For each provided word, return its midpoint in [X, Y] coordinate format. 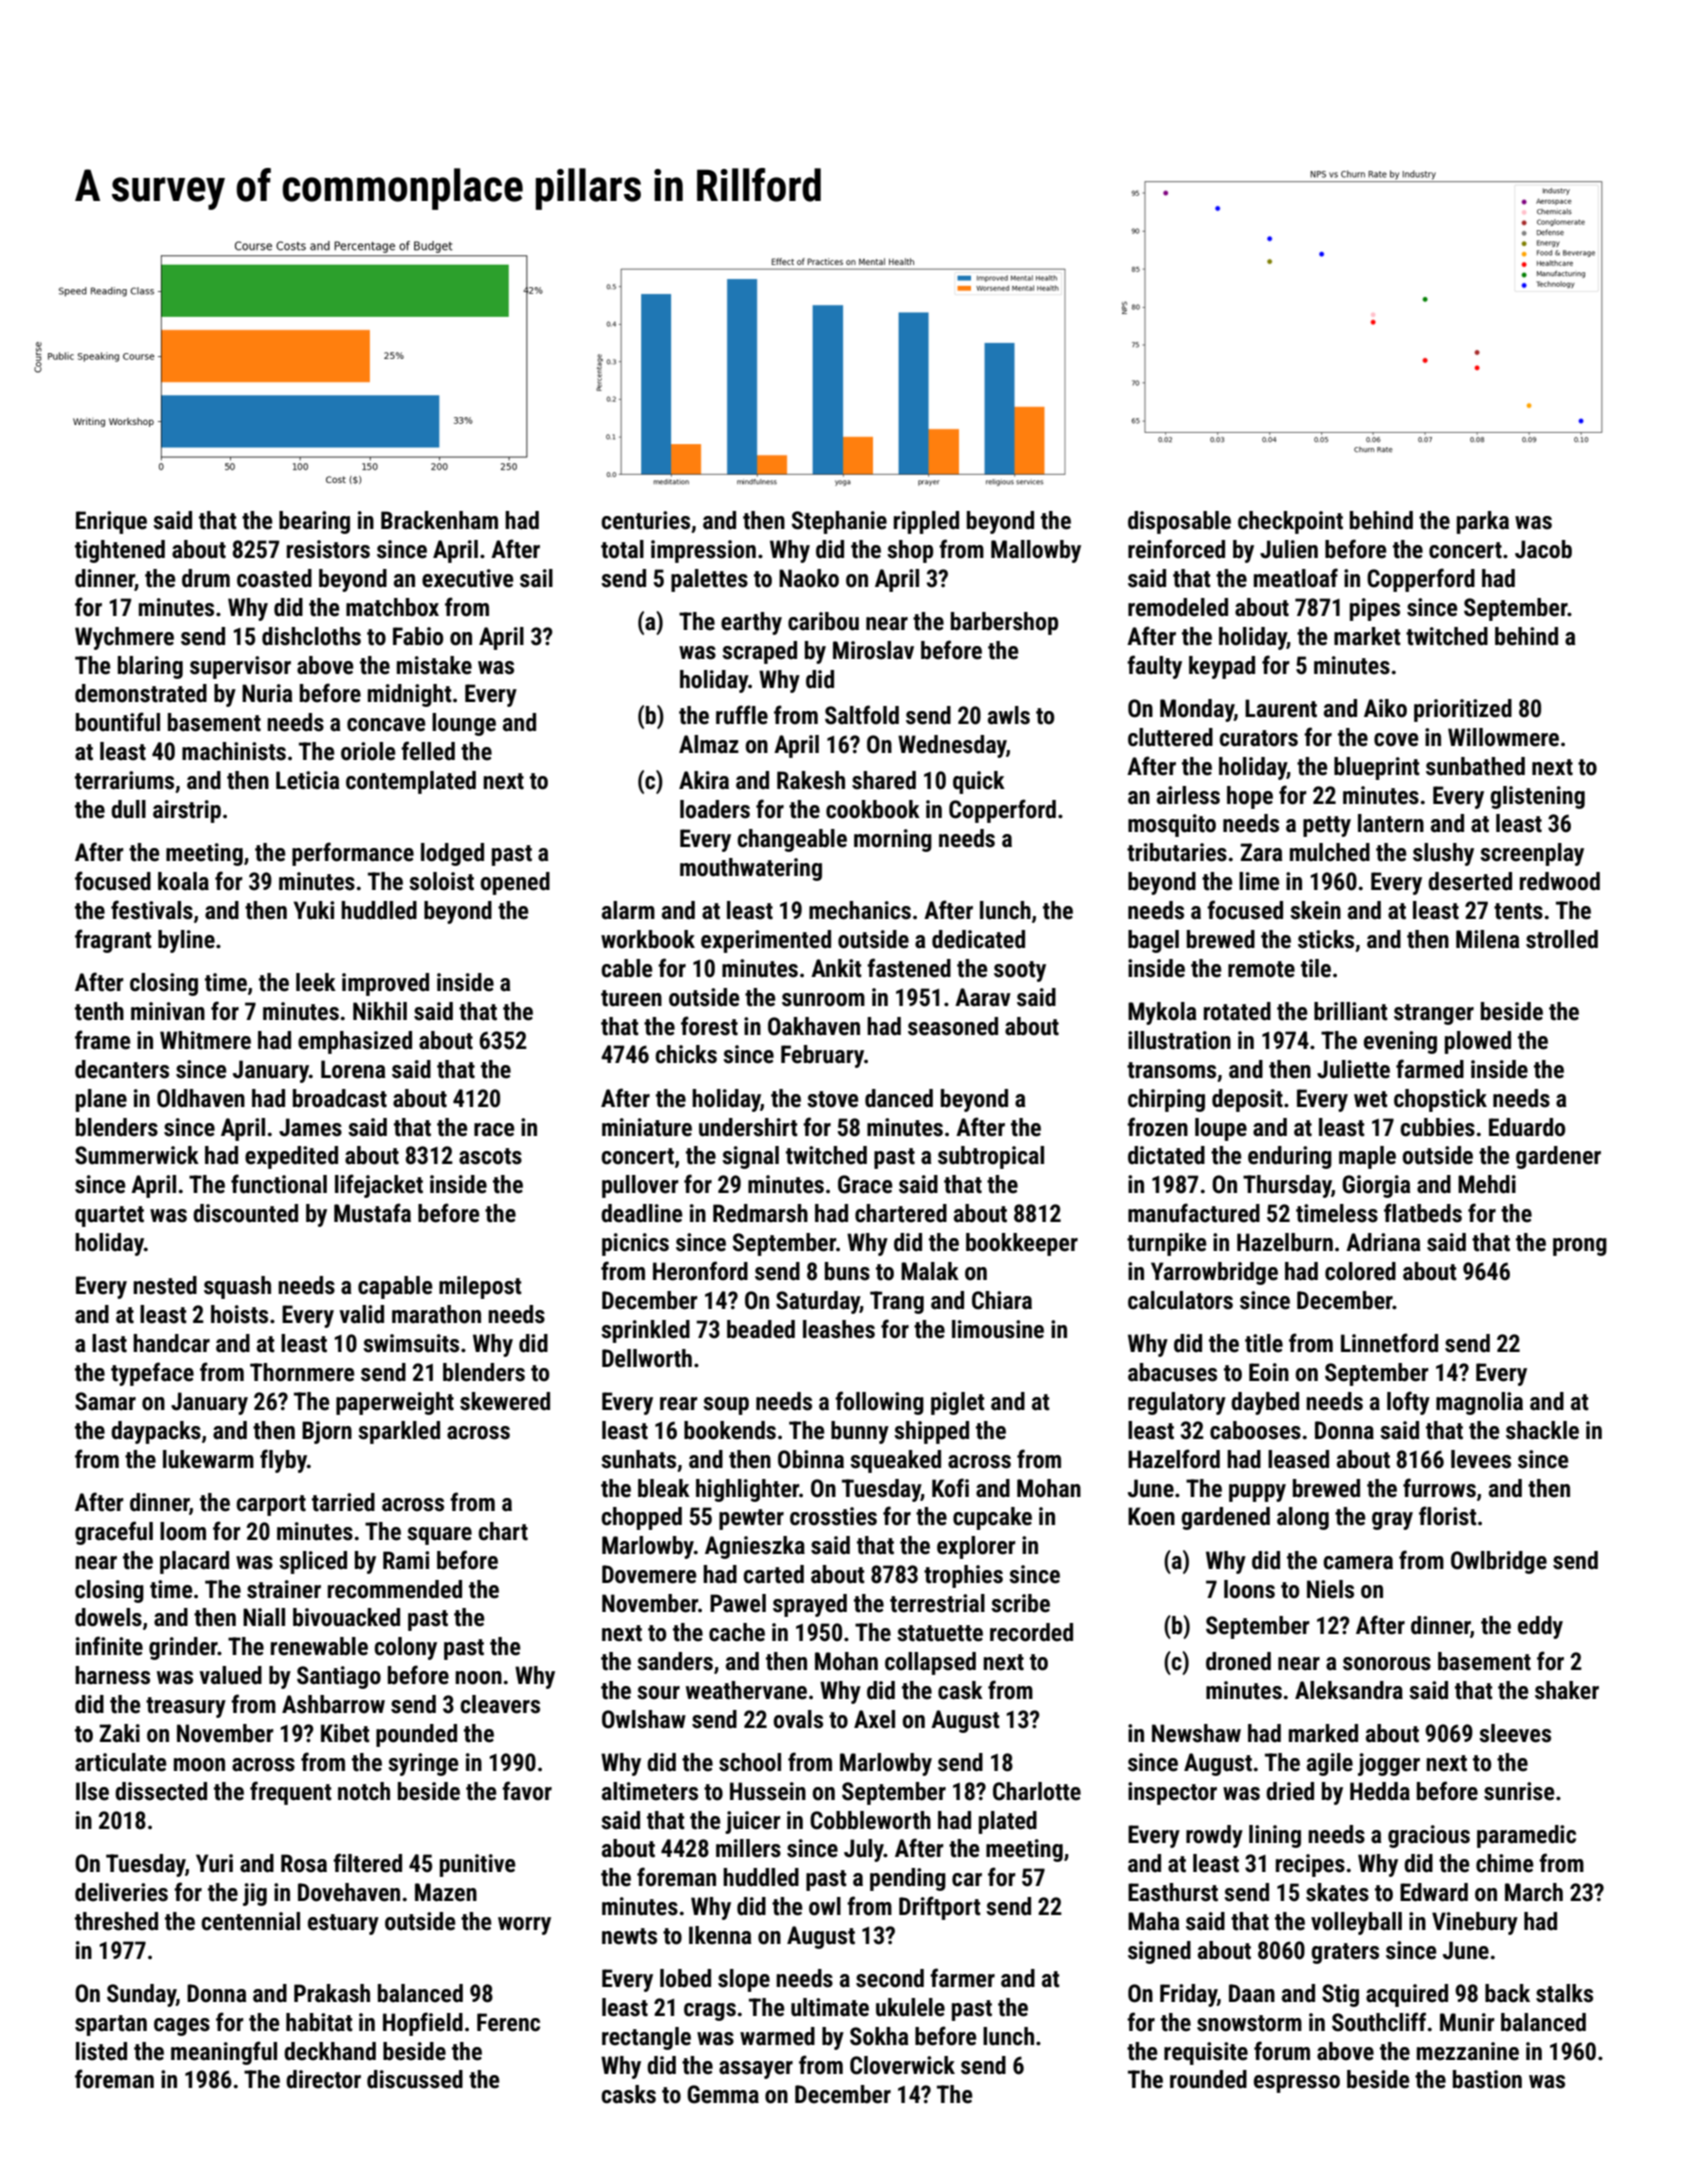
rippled [926, 522]
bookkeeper [1022, 1244]
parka [1483, 522]
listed [101, 2051]
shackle [1542, 1430]
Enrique [111, 522]
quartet [109, 1216]
